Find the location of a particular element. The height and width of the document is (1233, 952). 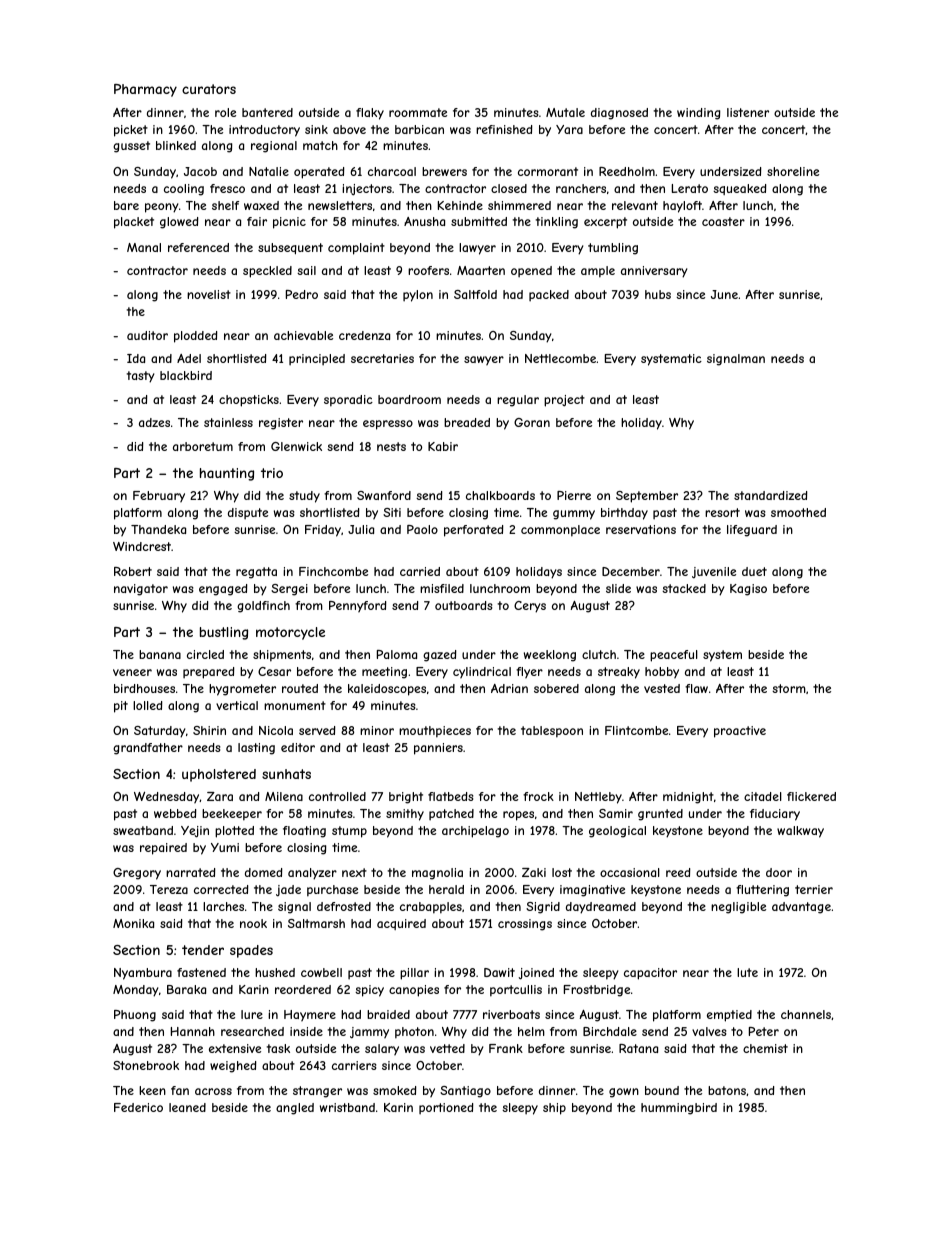

tablespoon is located at coordinates (552, 732).
